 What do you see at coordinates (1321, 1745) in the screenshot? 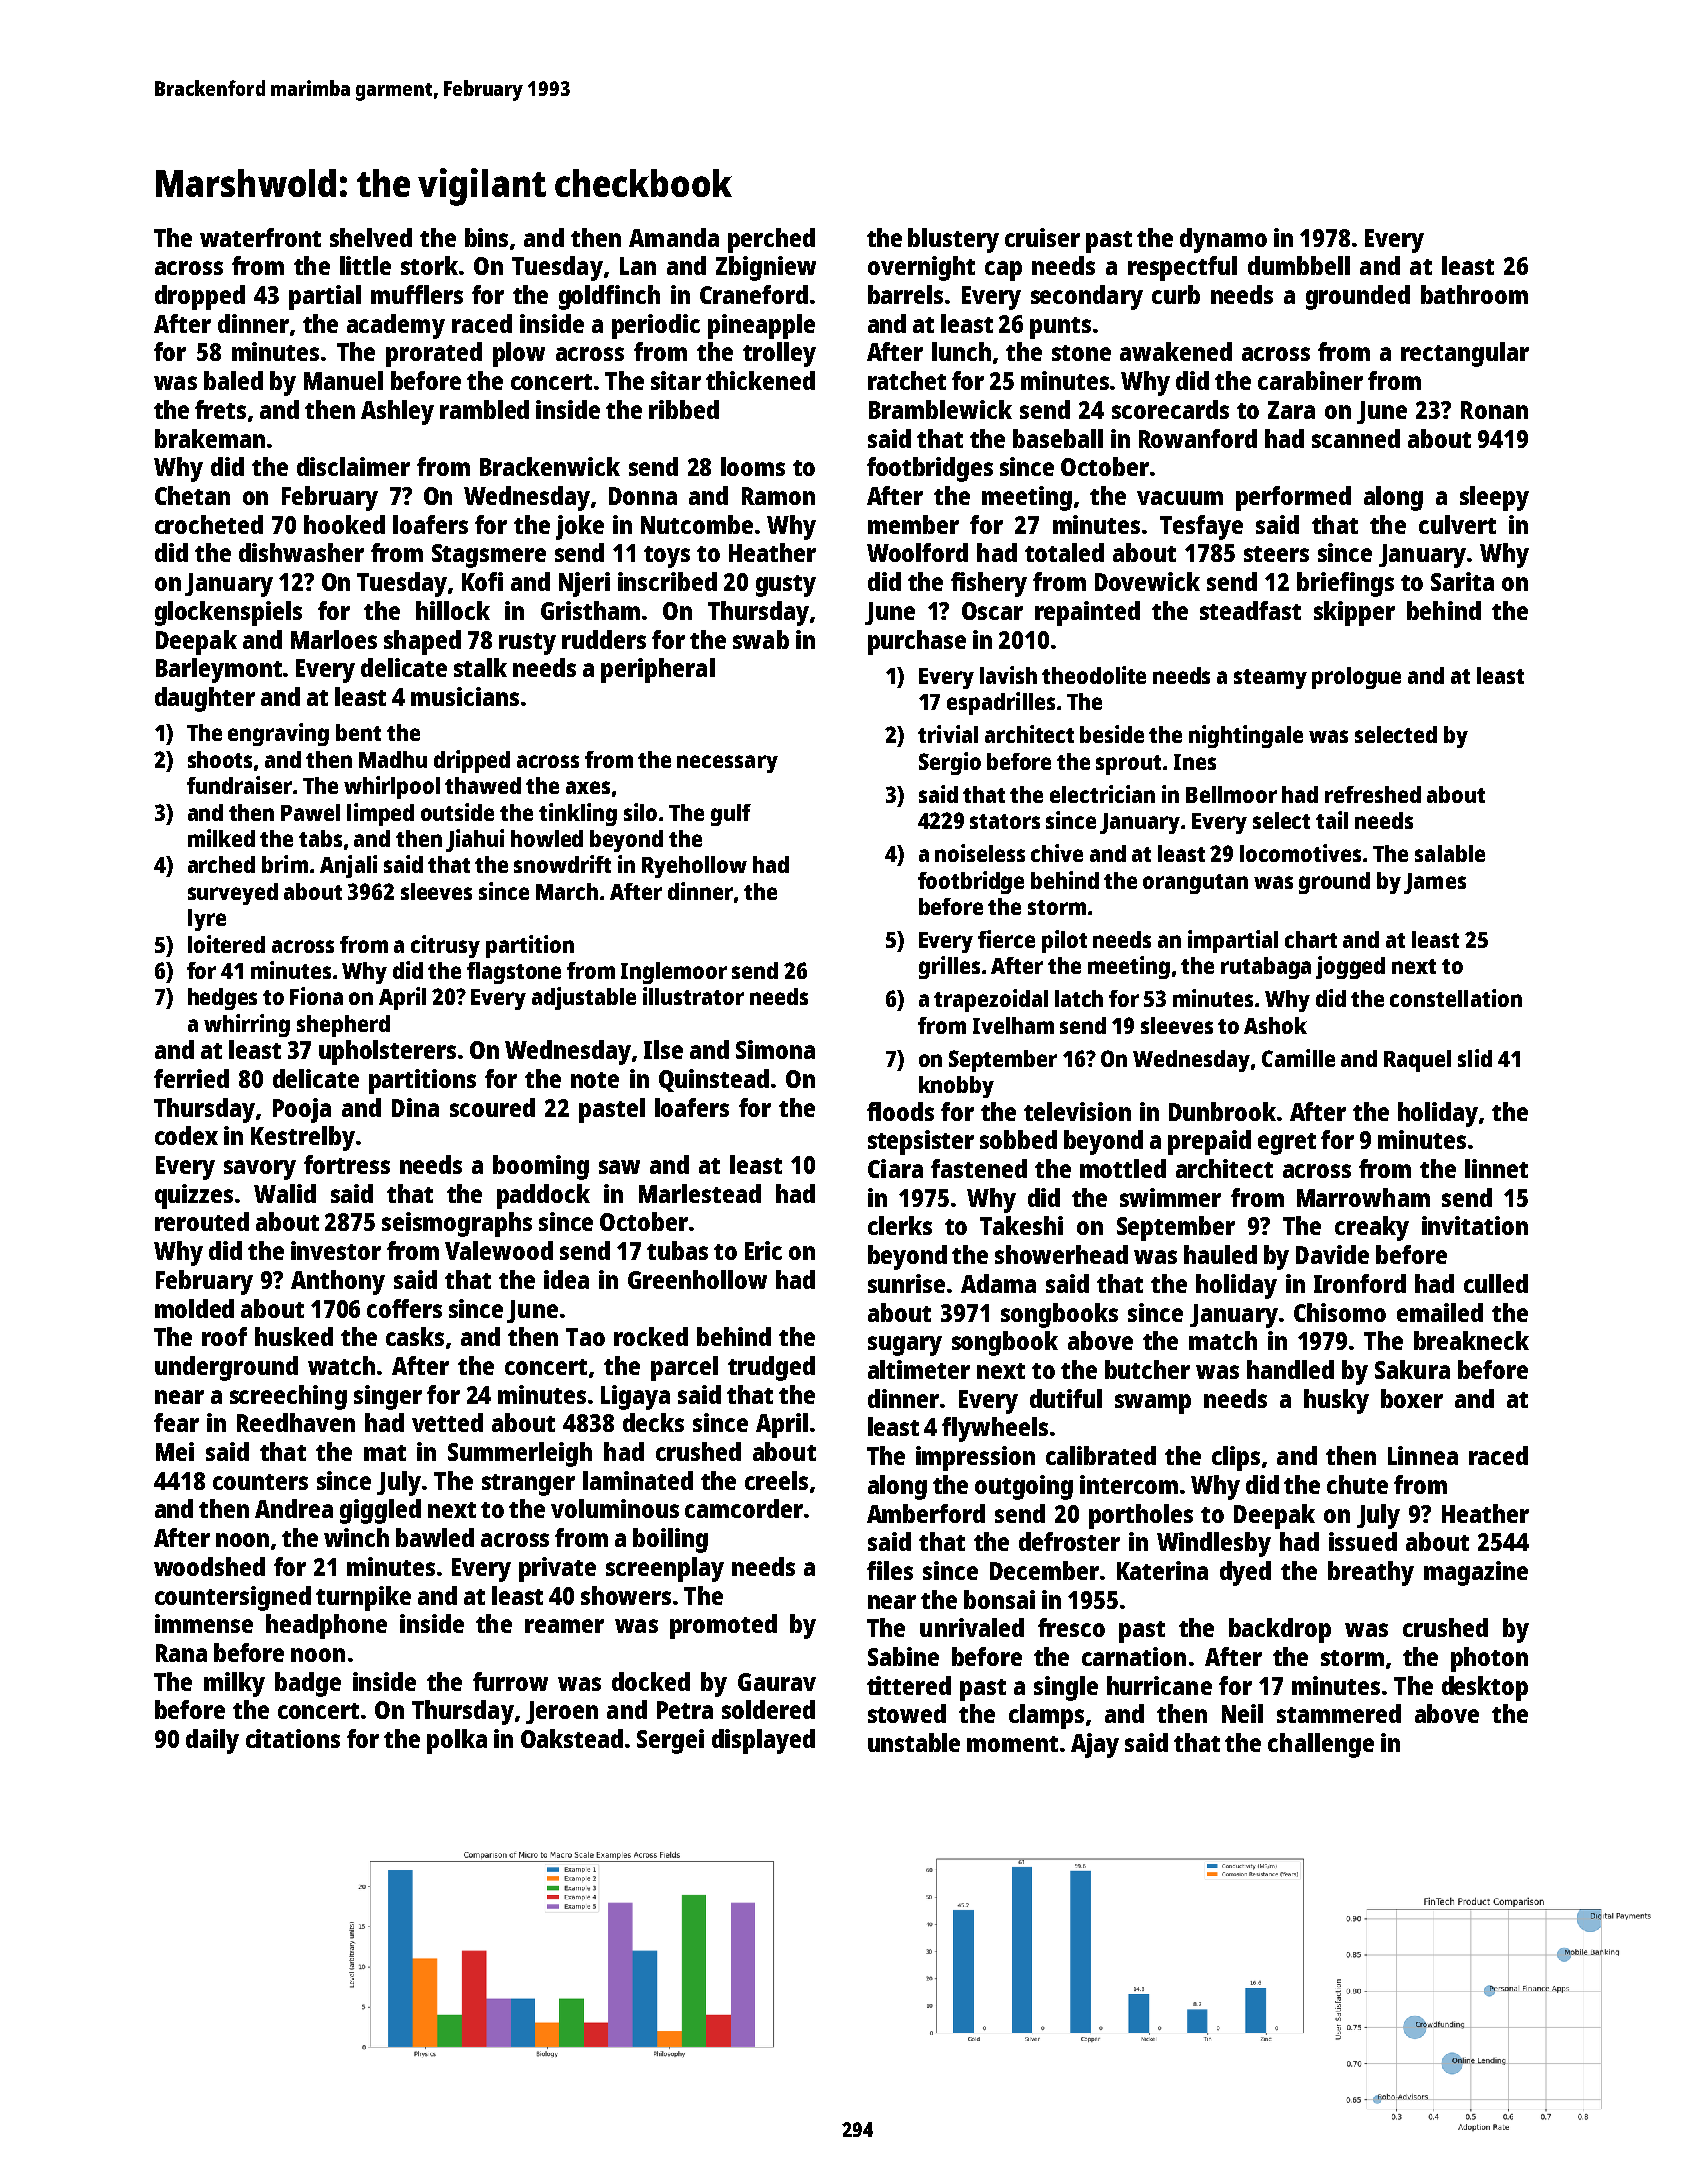
I see `challenge` at bounding box center [1321, 1745].
